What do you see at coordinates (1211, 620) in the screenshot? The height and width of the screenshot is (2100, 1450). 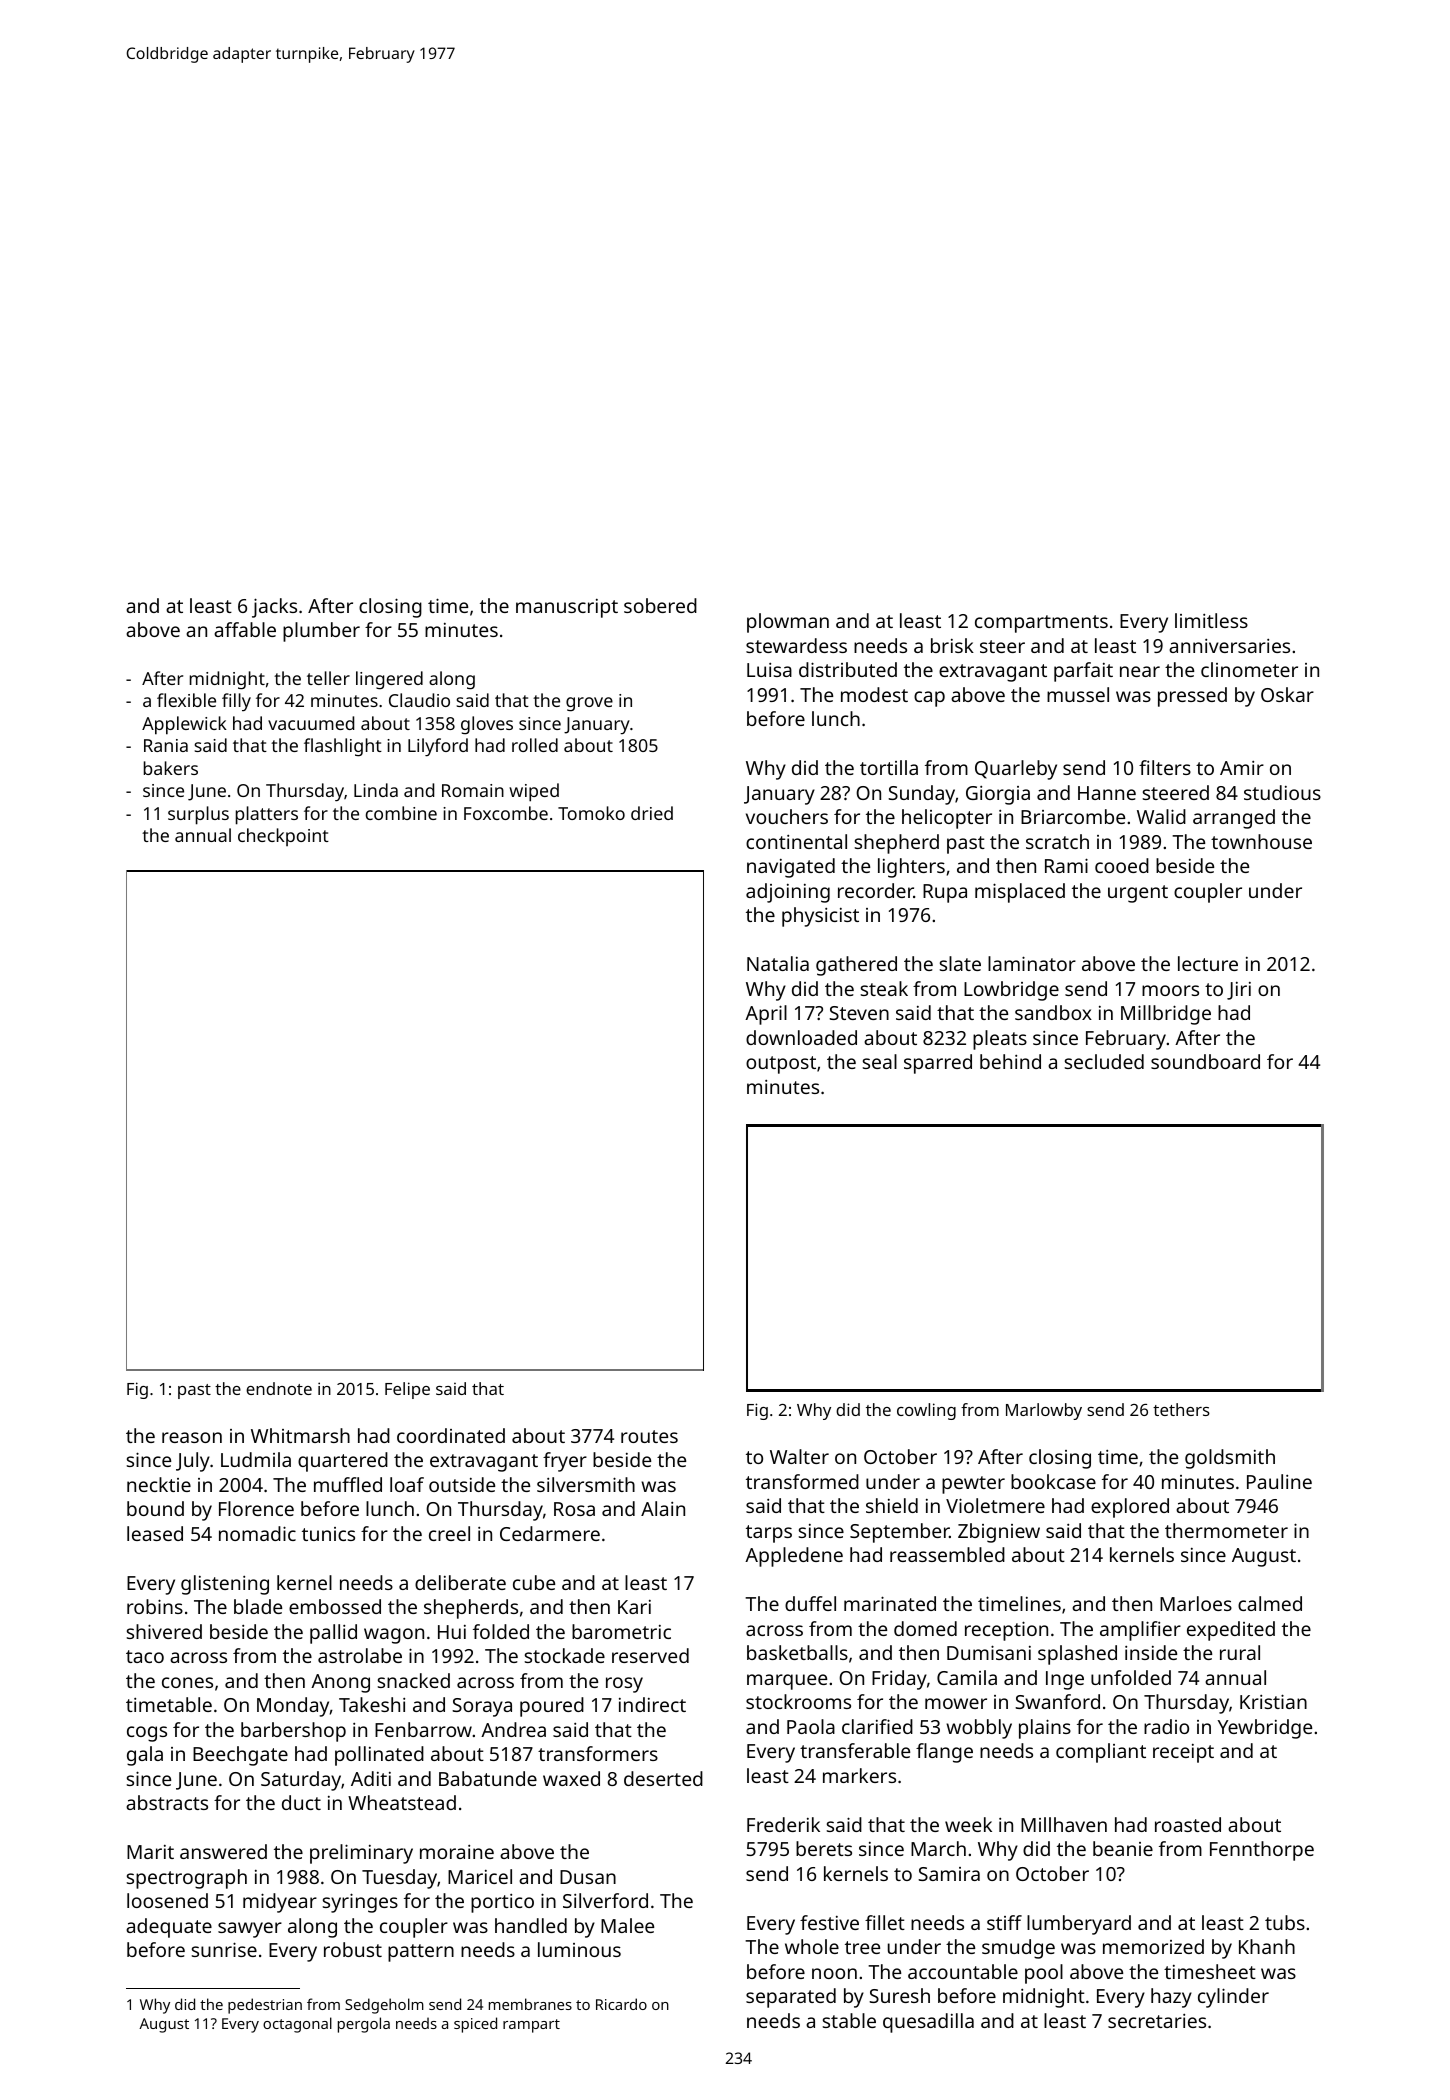 I see `limitless` at bounding box center [1211, 620].
